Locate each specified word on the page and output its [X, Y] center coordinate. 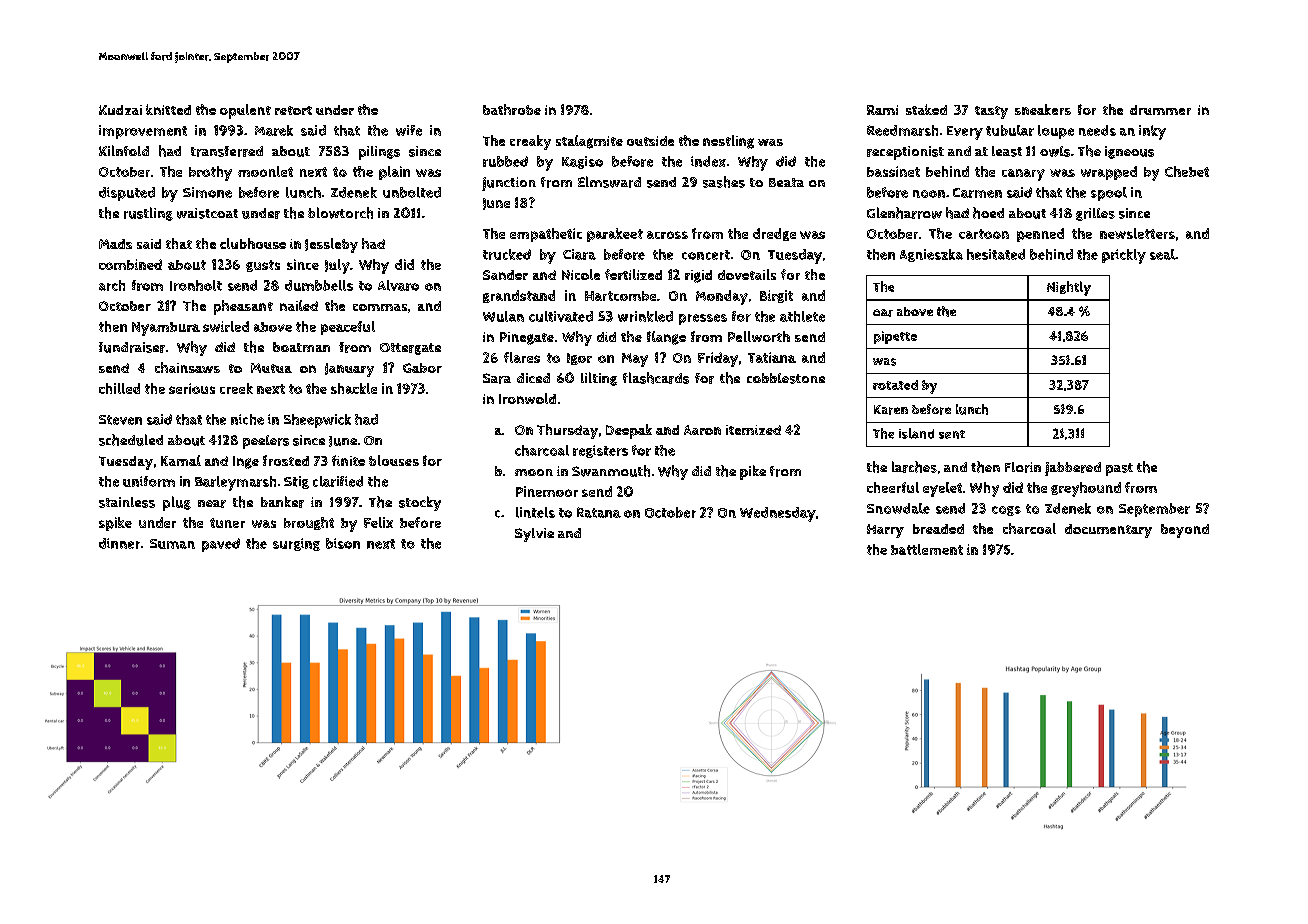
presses [703, 319]
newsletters [1137, 233]
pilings [379, 153]
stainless [127, 502]
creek [236, 388]
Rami [882, 110]
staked [926, 109]
